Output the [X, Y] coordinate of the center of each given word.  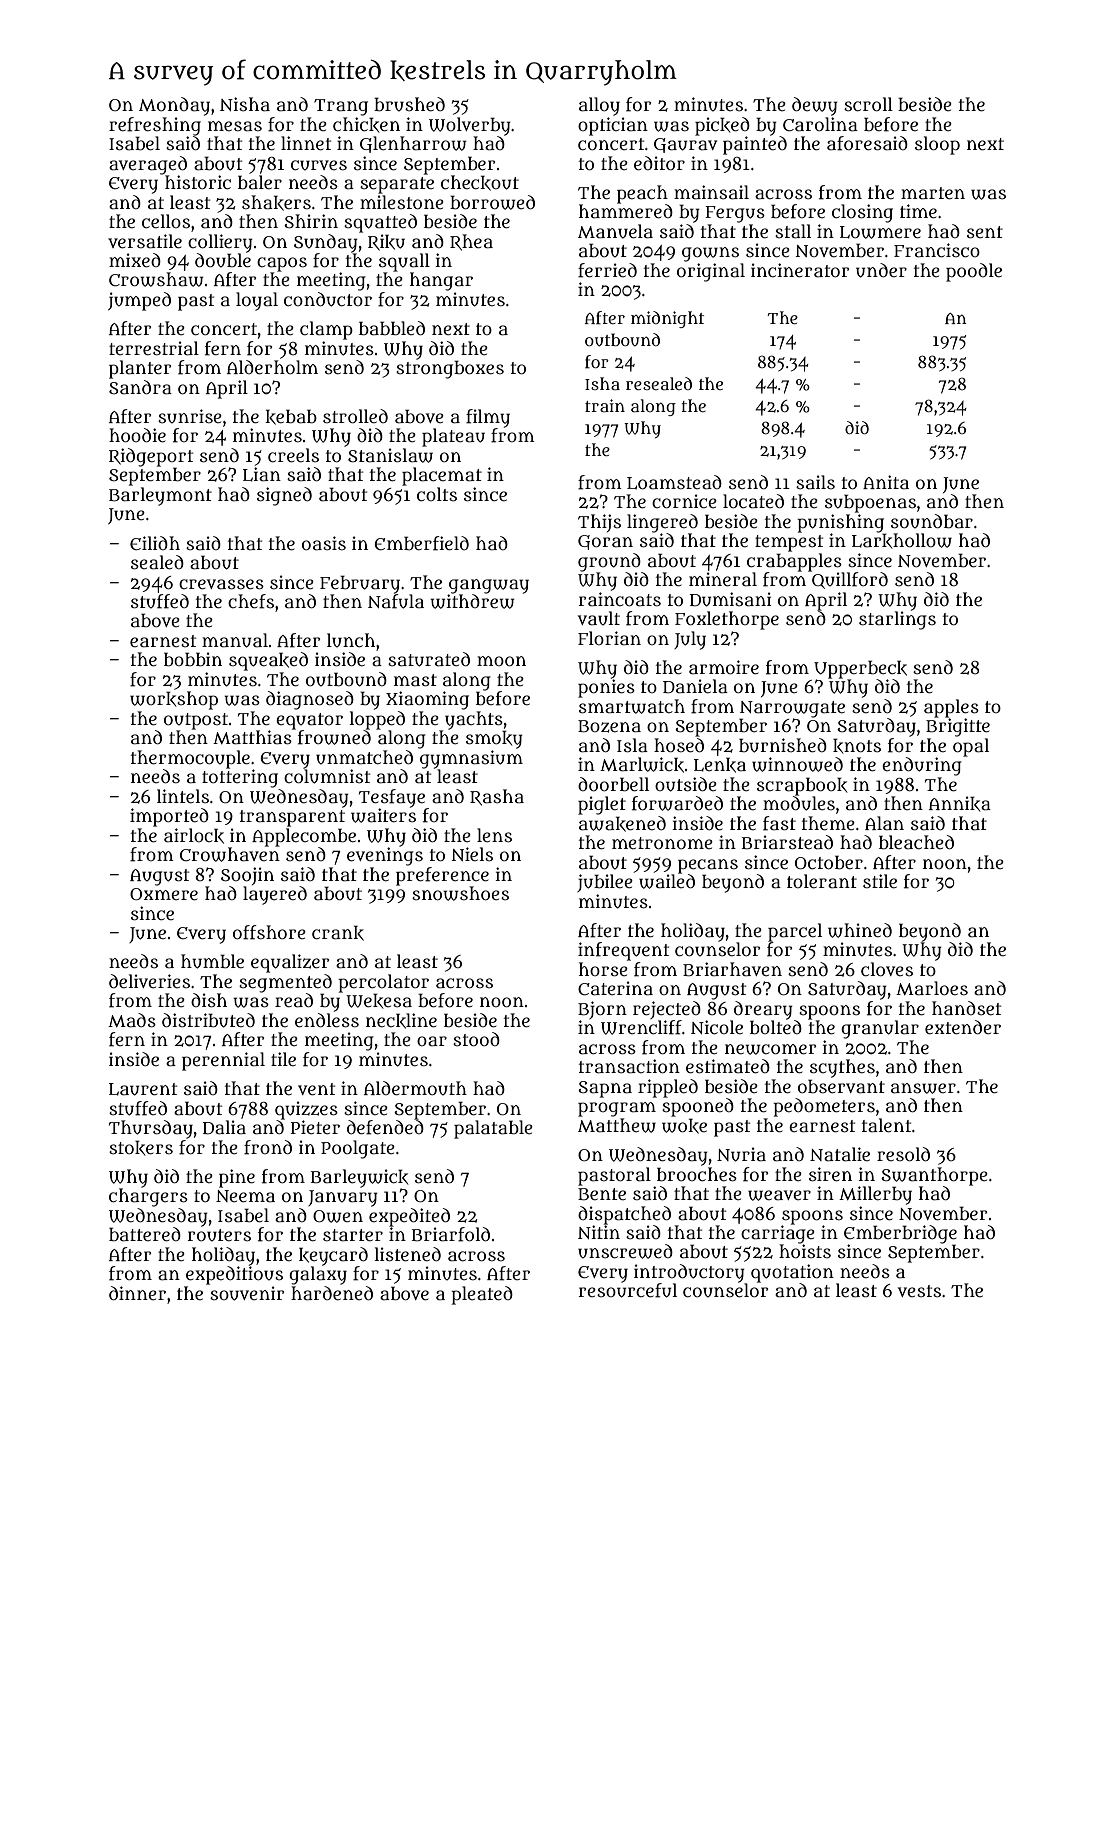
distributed [208, 1020]
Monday [174, 106]
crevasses [221, 584]
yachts [474, 720]
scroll [868, 104]
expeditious [234, 1275]
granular [880, 1029]
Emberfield [421, 543]
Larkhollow [902, 541]
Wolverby [470, 126]
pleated [482, 1295]
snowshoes [460, 893]
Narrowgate [792, 709]
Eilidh [155, 543]
